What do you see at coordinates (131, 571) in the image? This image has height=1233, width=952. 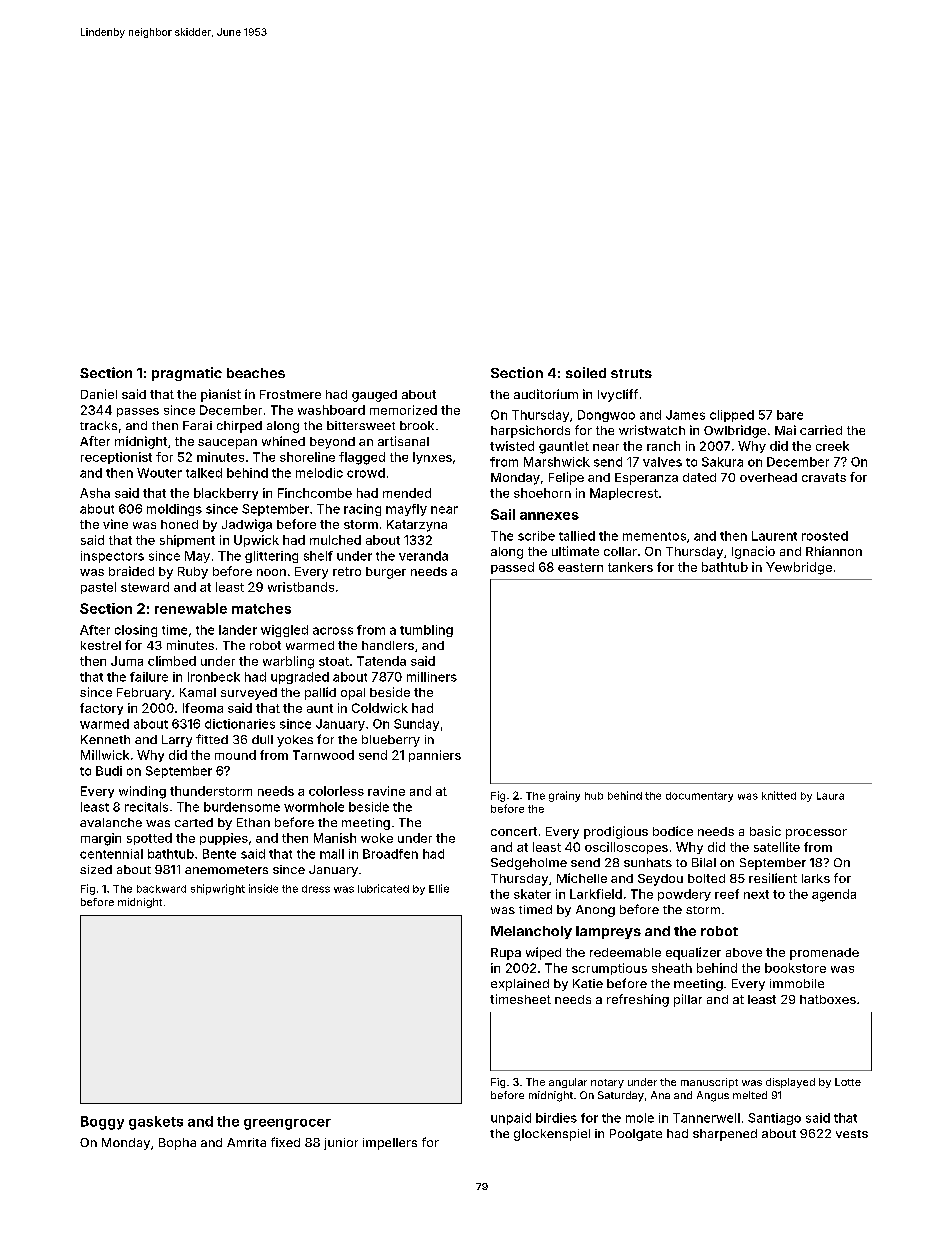 I see `braided` at bounding box center [131, 571].
